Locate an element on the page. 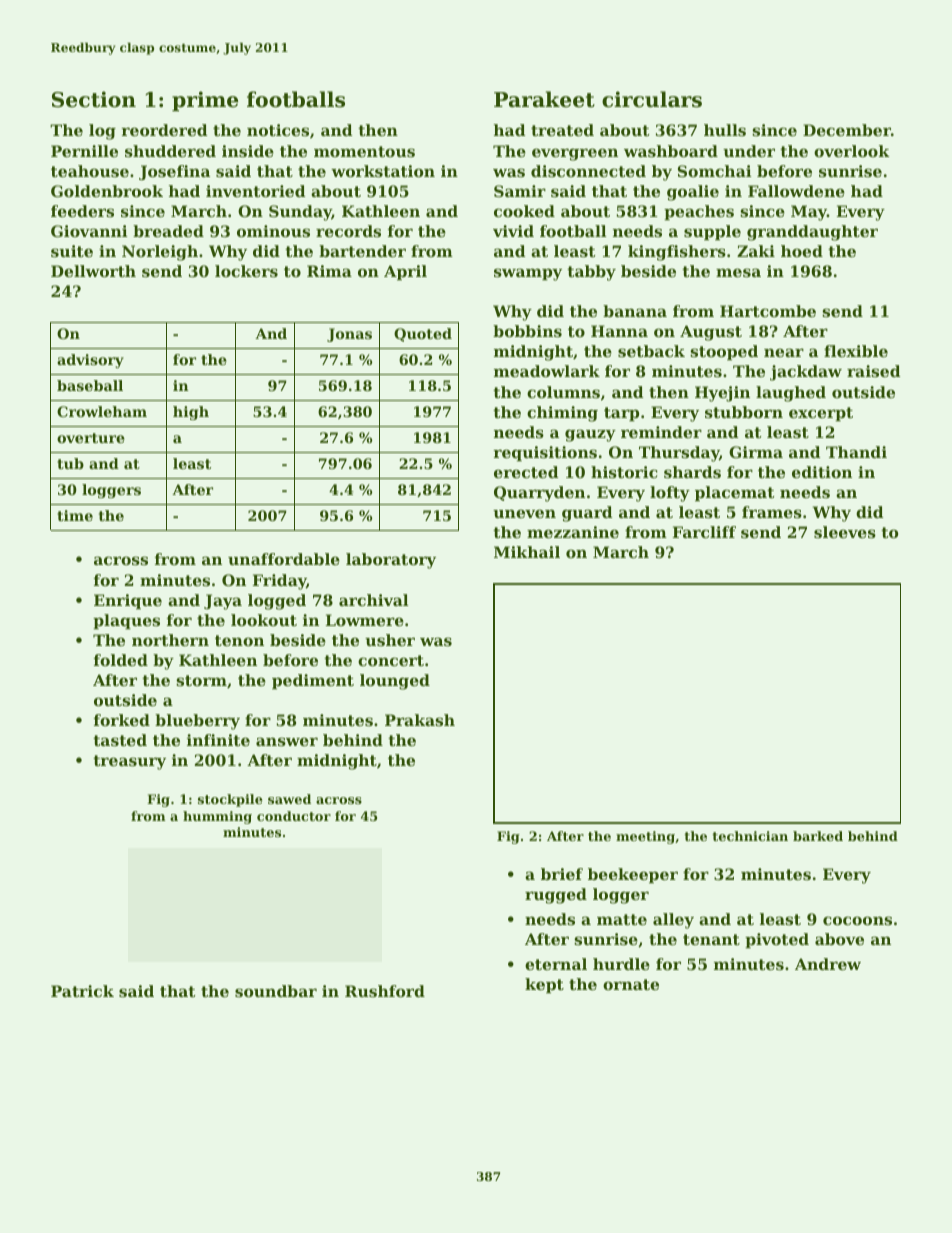  Norleigh is located at coordinates (160, 253).
